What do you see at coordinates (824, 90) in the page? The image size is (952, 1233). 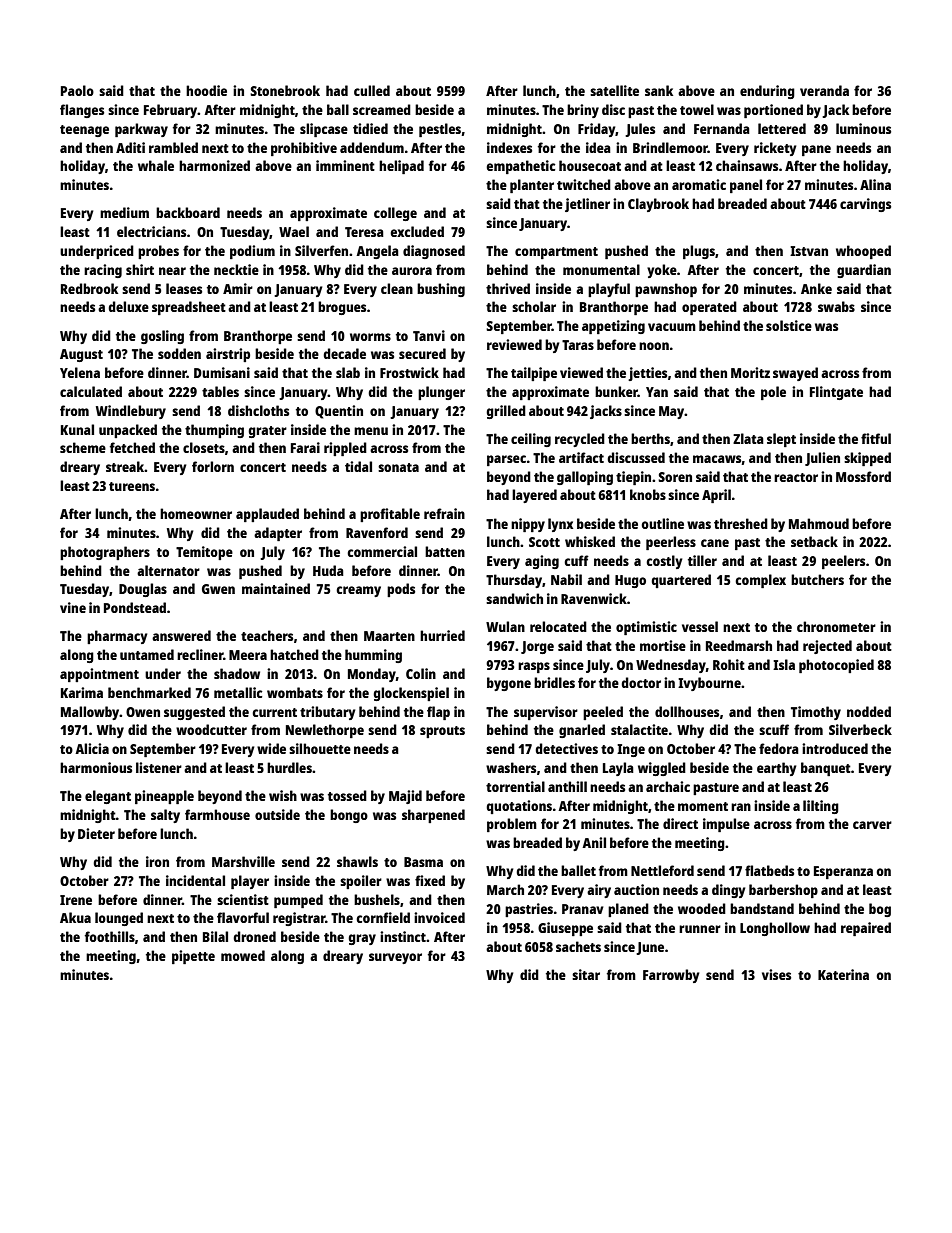 I see `veranda` at bounding box center [824, 90].
